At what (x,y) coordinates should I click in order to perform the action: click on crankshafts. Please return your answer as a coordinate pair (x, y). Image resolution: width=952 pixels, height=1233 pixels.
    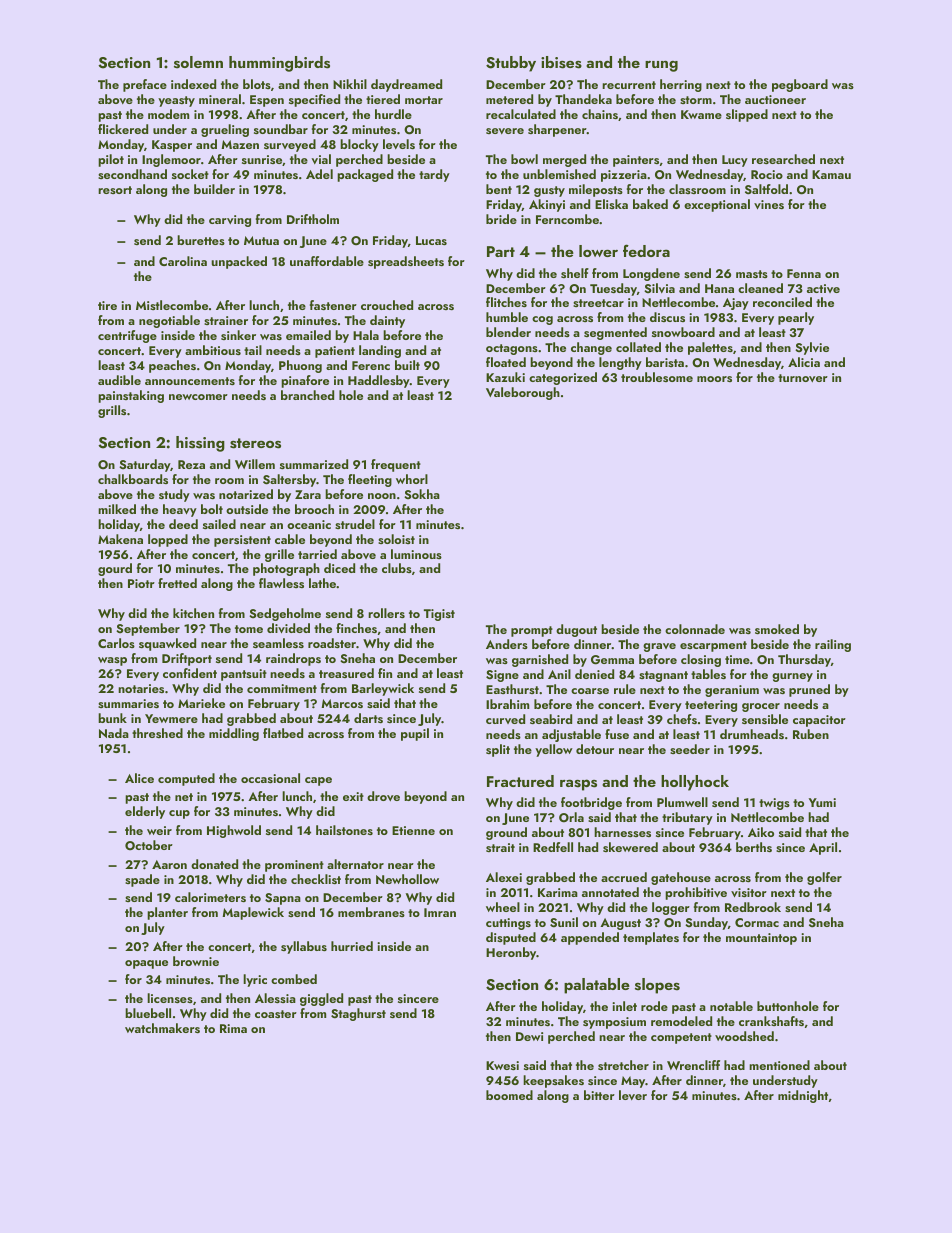
    Looking at the image, I should click on (771, 1021).
